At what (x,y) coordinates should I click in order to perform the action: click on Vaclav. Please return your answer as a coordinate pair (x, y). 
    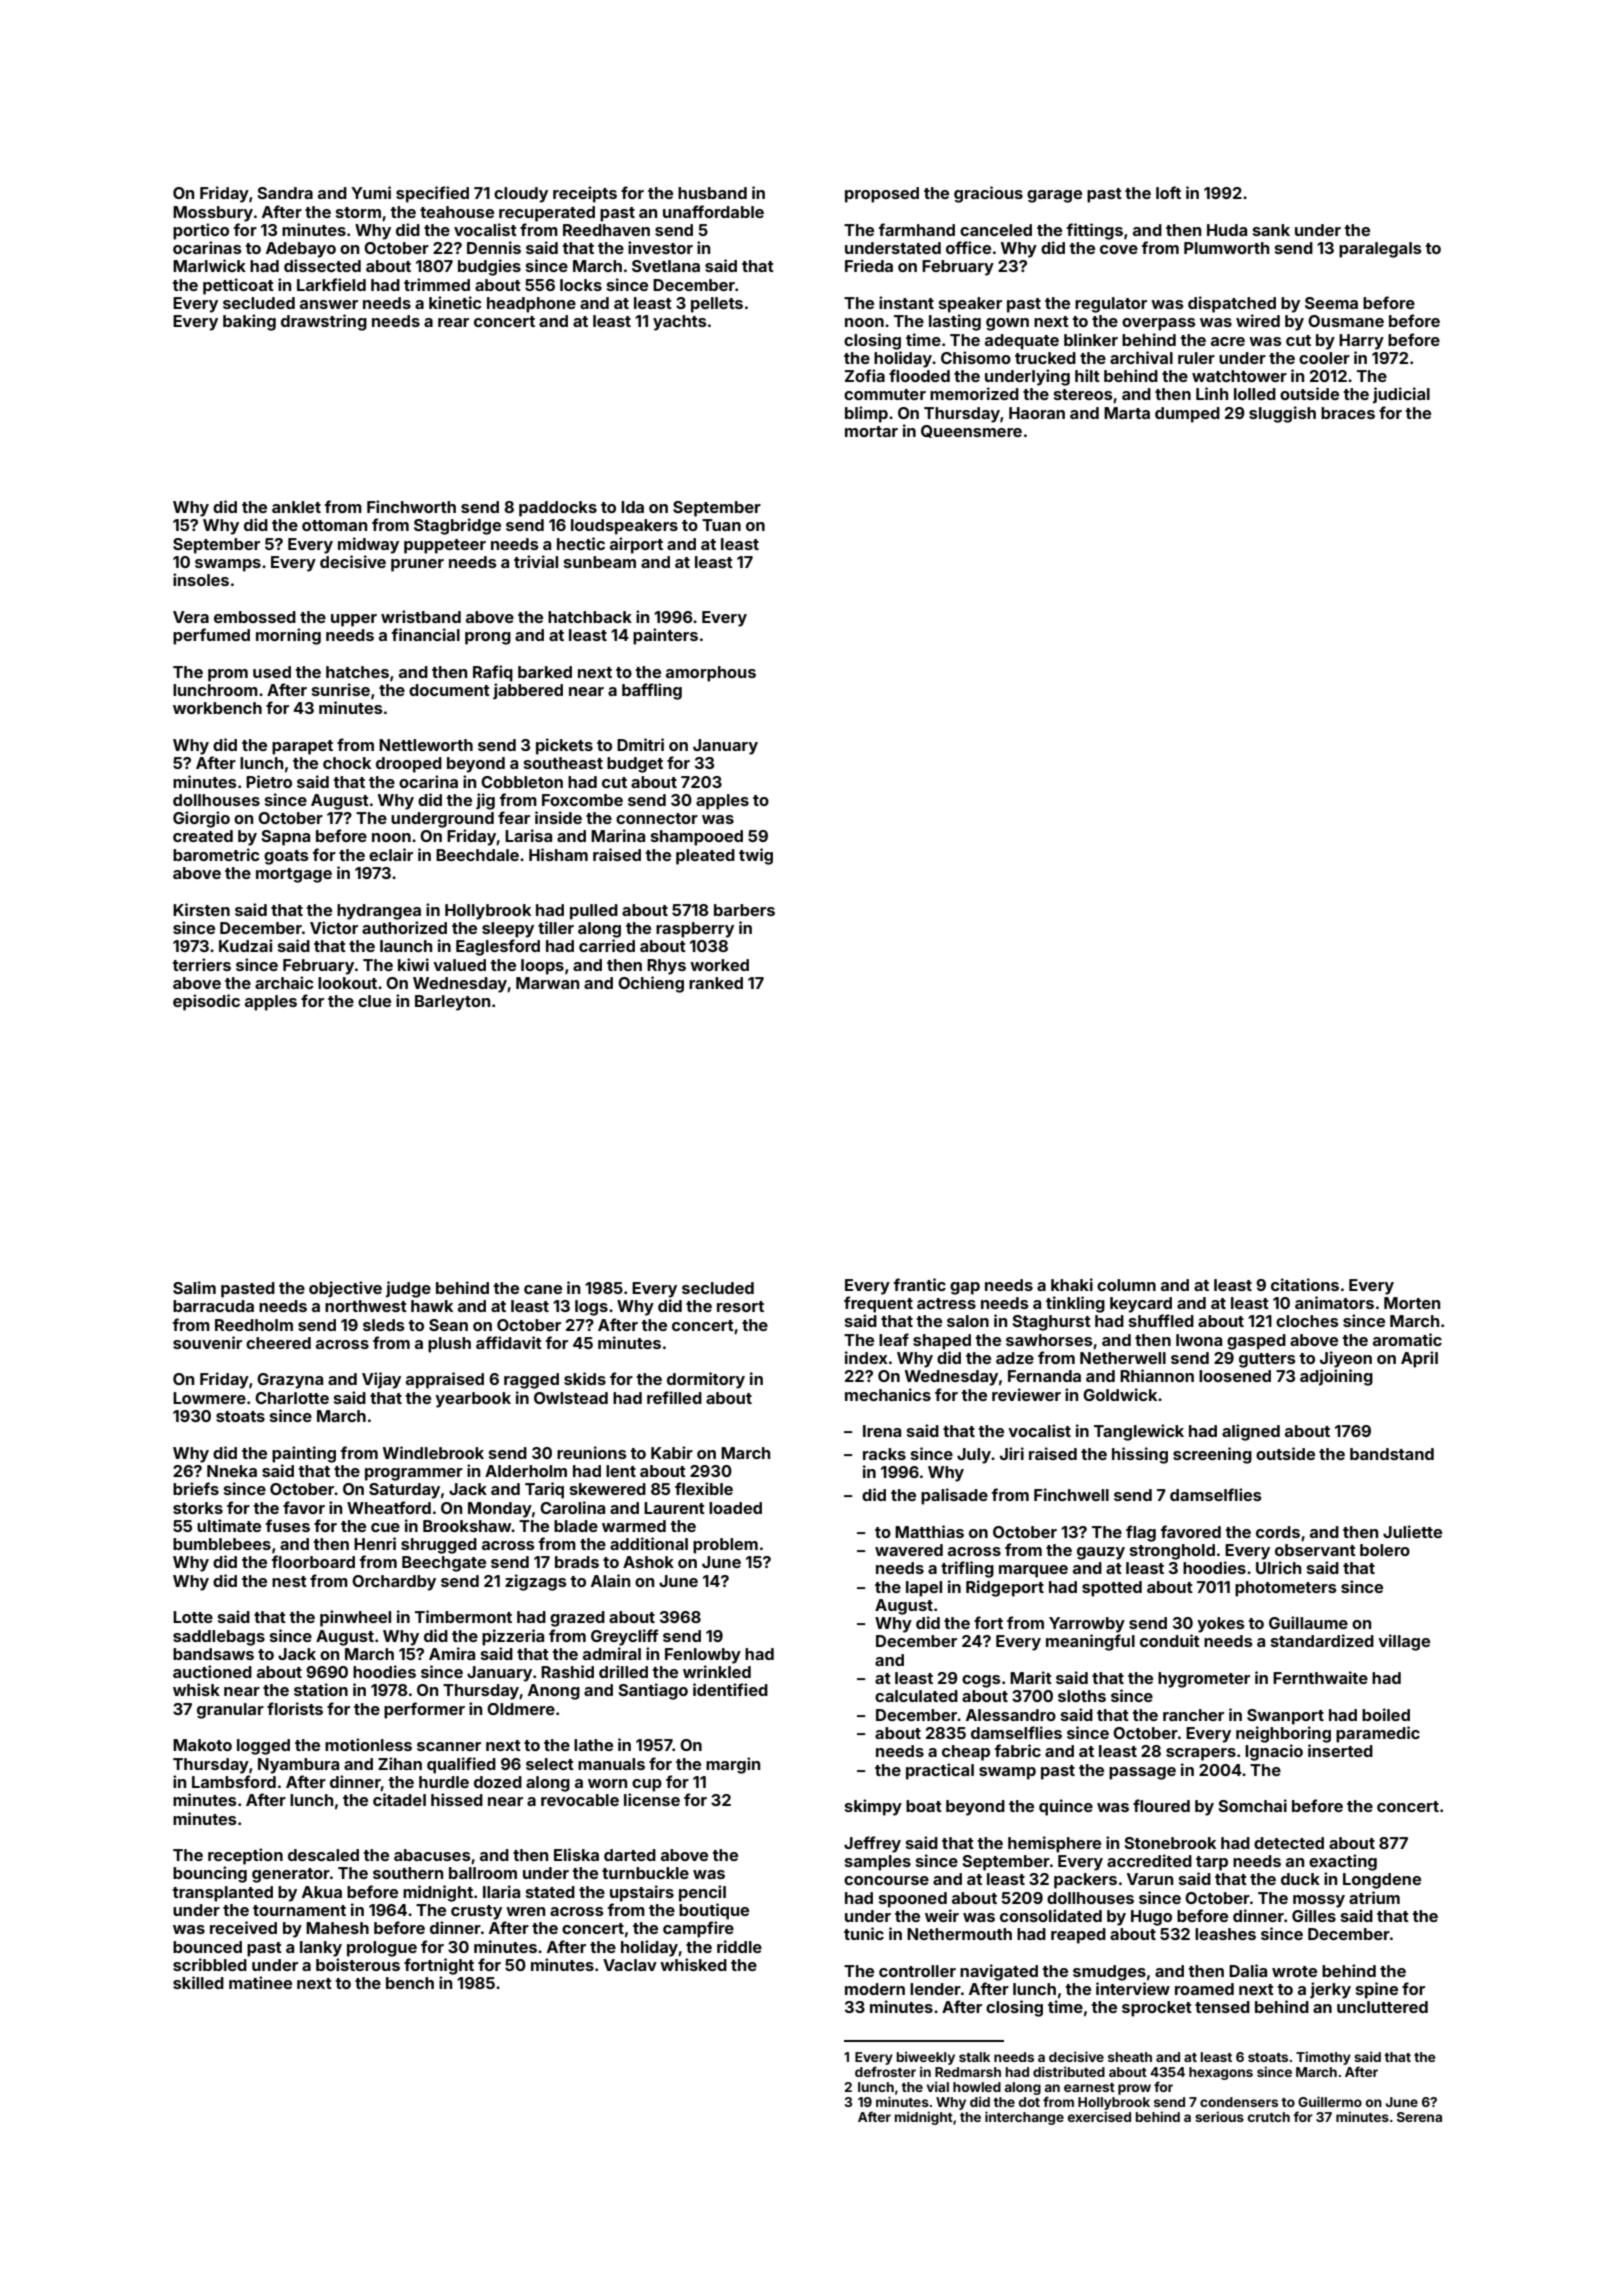
    Looking at the image, I should click on (630, 1965).
